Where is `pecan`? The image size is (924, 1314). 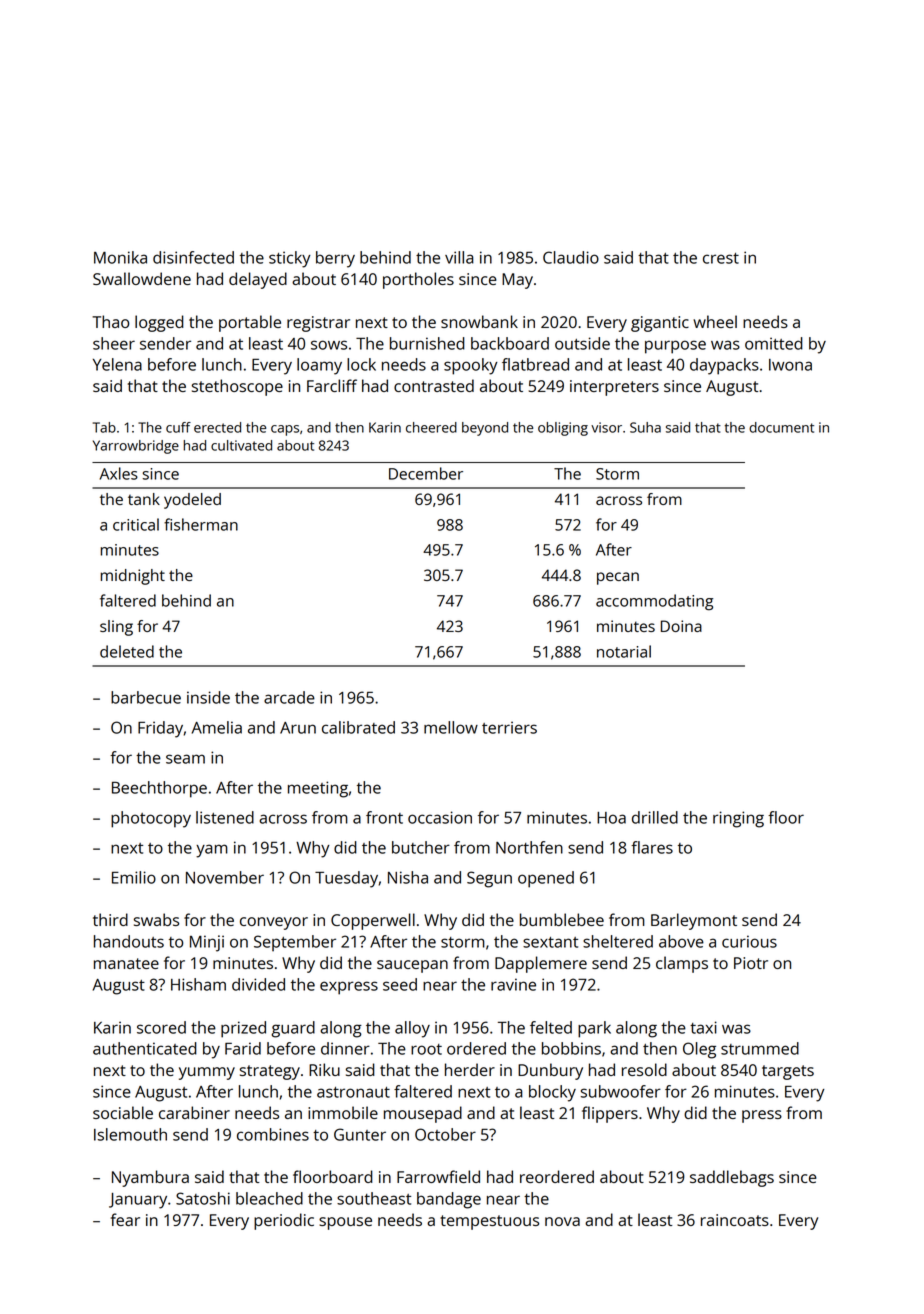 pecan is located at coordinates (618, 578).
